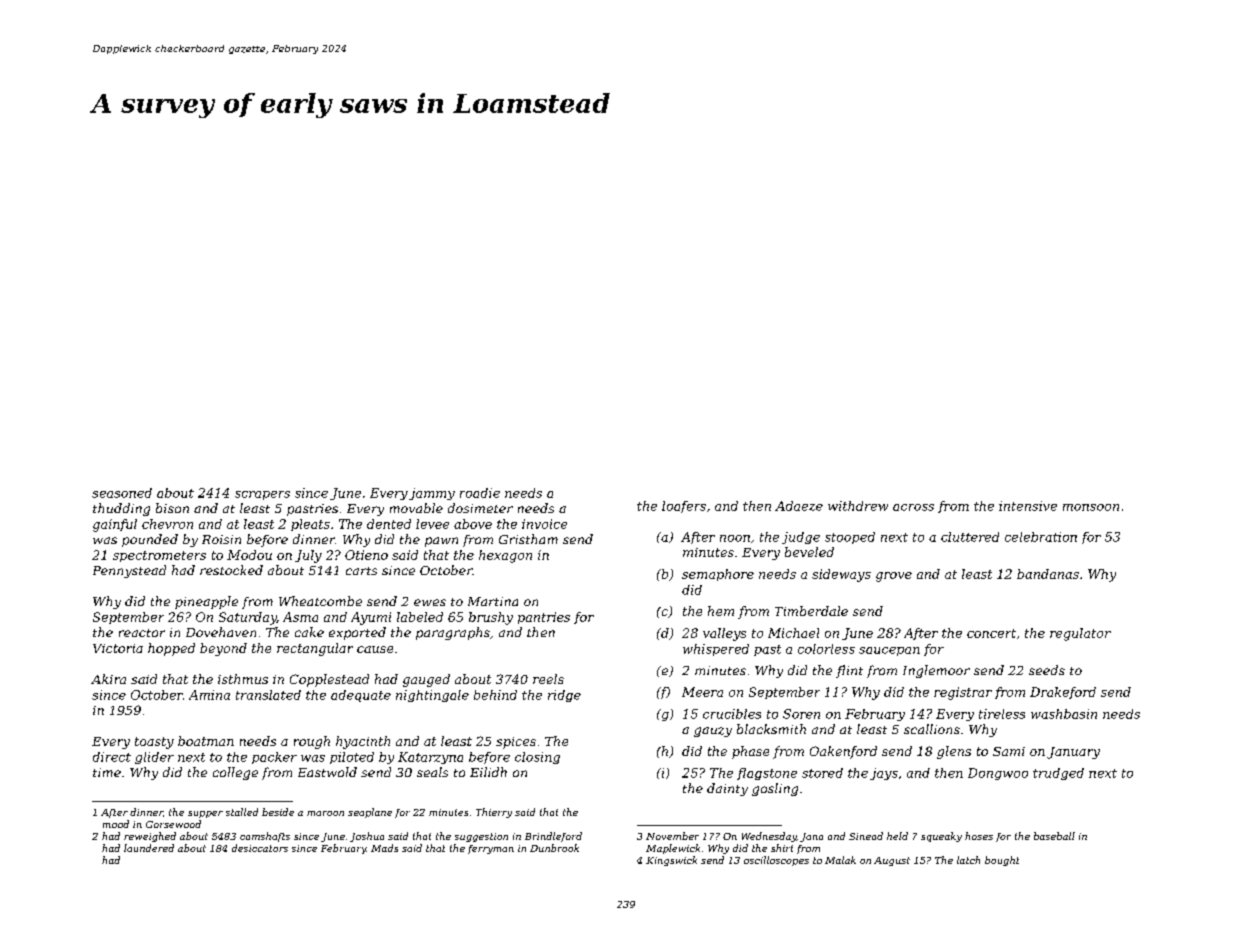 This screenshot has height=952, width=1233. What do you see at coordinates (537, 758) in the screenshot?
I see `closing` at bounding box center [537, 758].
